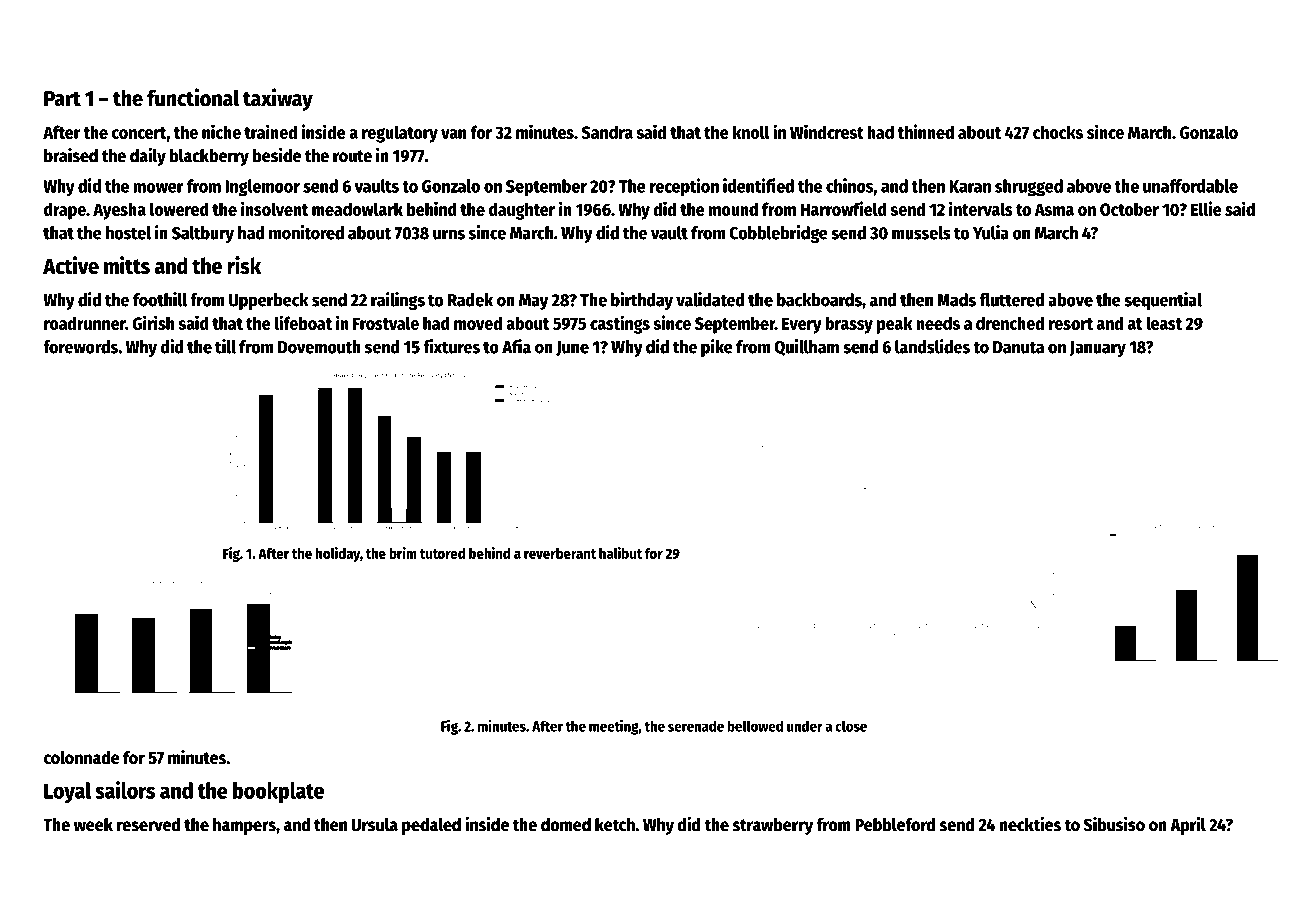 The width and height of the page is (1308, 924). I want to click on till, so click(225, 346).
